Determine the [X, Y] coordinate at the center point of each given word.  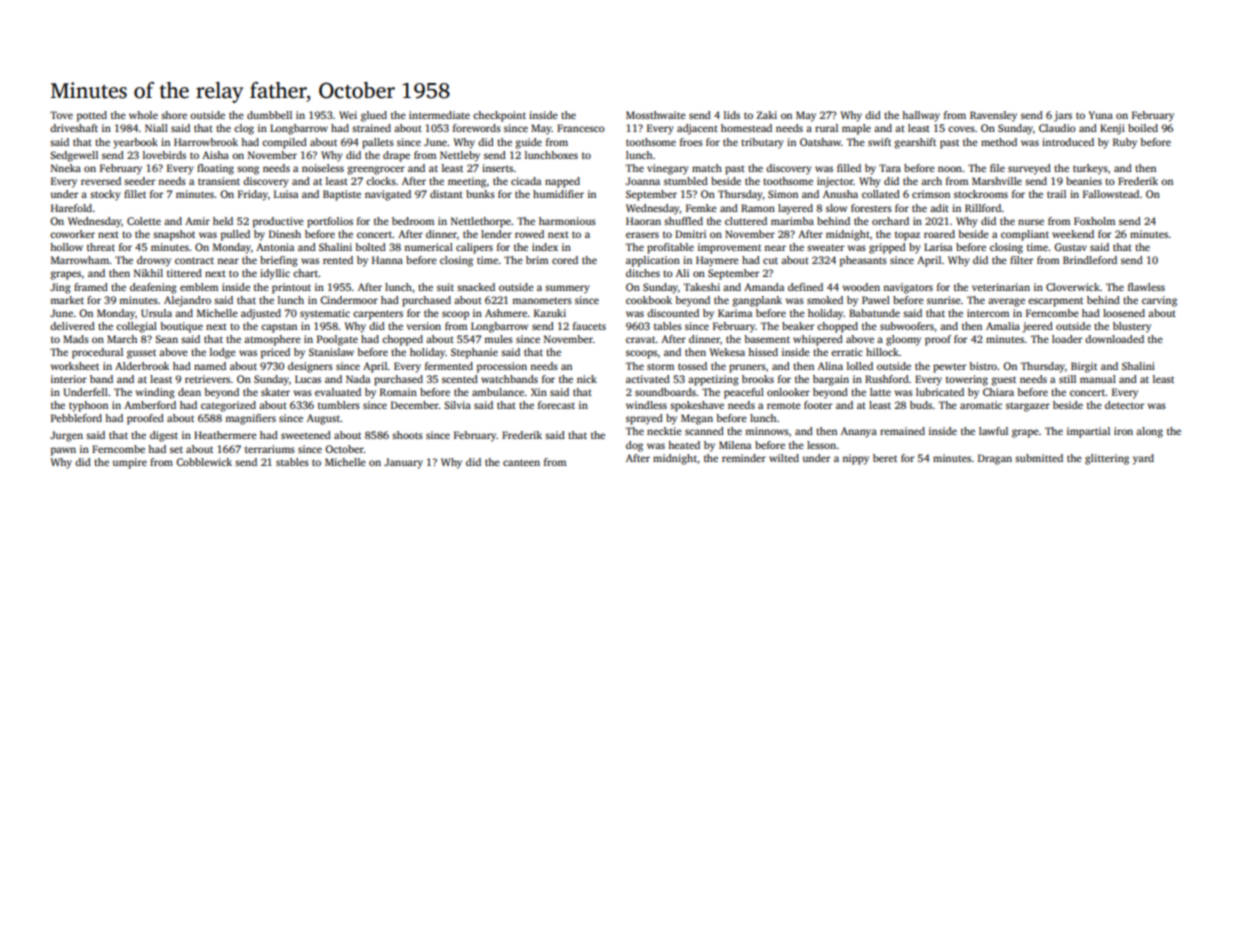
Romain [398, 392]
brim [537, 260]
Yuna [1100, 115]
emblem [199, 287]
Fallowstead [1111, 194]
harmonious [567, 221]
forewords [477, 128]
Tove [61, 115]
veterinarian [1001, 287]
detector [1124, 405]
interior [69, 379]
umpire [130, 463]
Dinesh [285, 234]
